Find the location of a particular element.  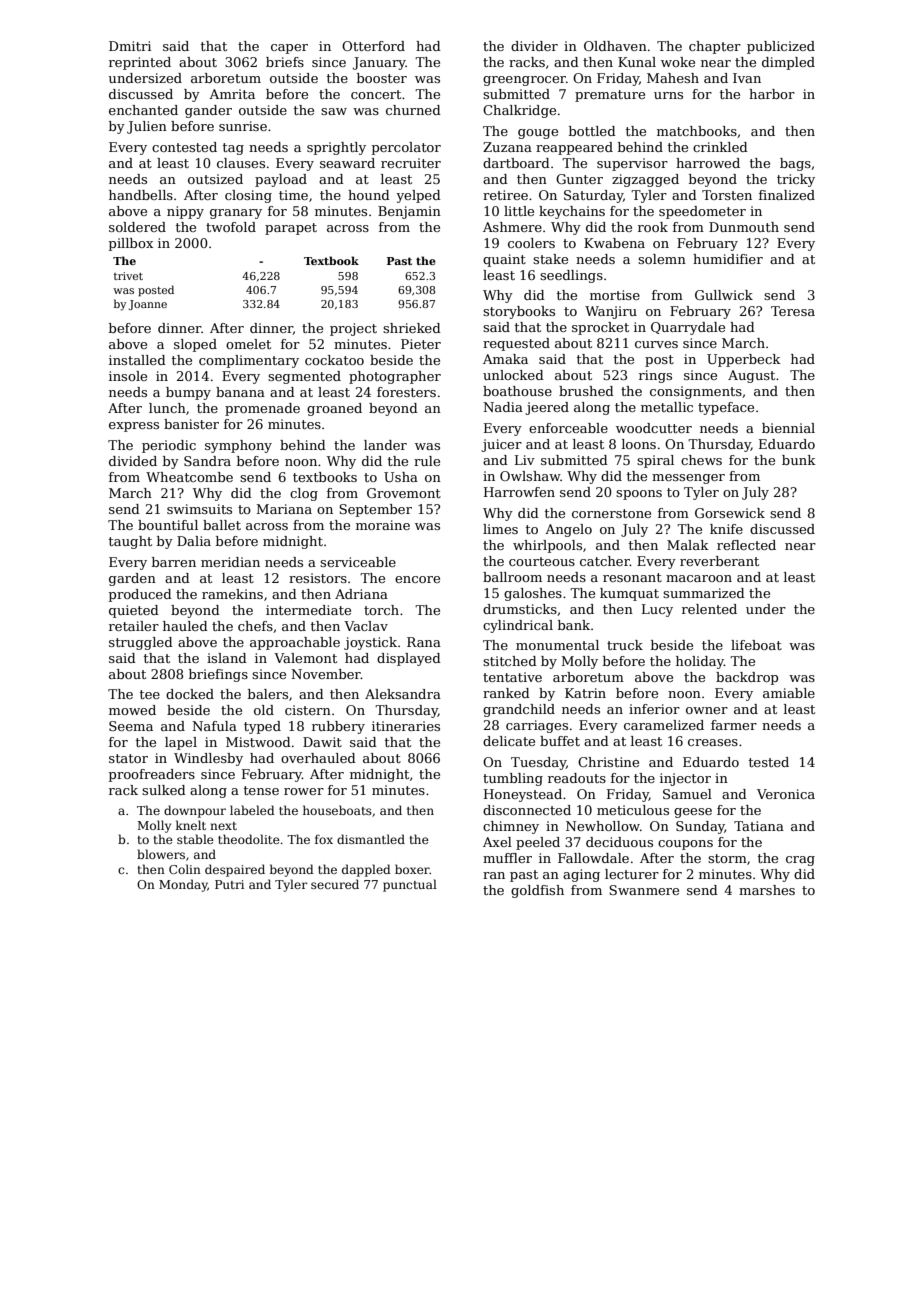

publicized is located at coordinates (781, 47).
